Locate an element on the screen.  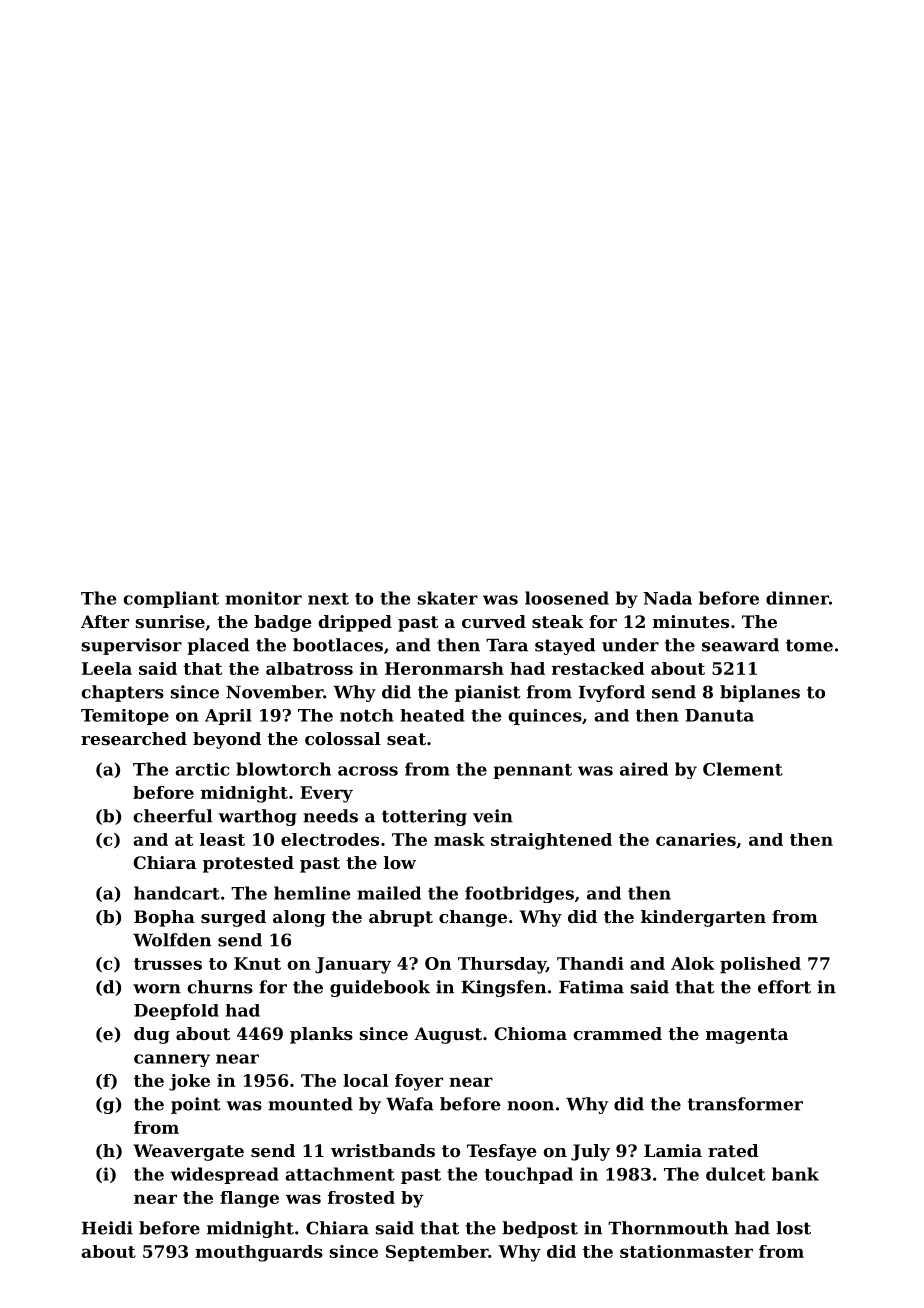
Kingsfen is located at coordinates (503, 988).
